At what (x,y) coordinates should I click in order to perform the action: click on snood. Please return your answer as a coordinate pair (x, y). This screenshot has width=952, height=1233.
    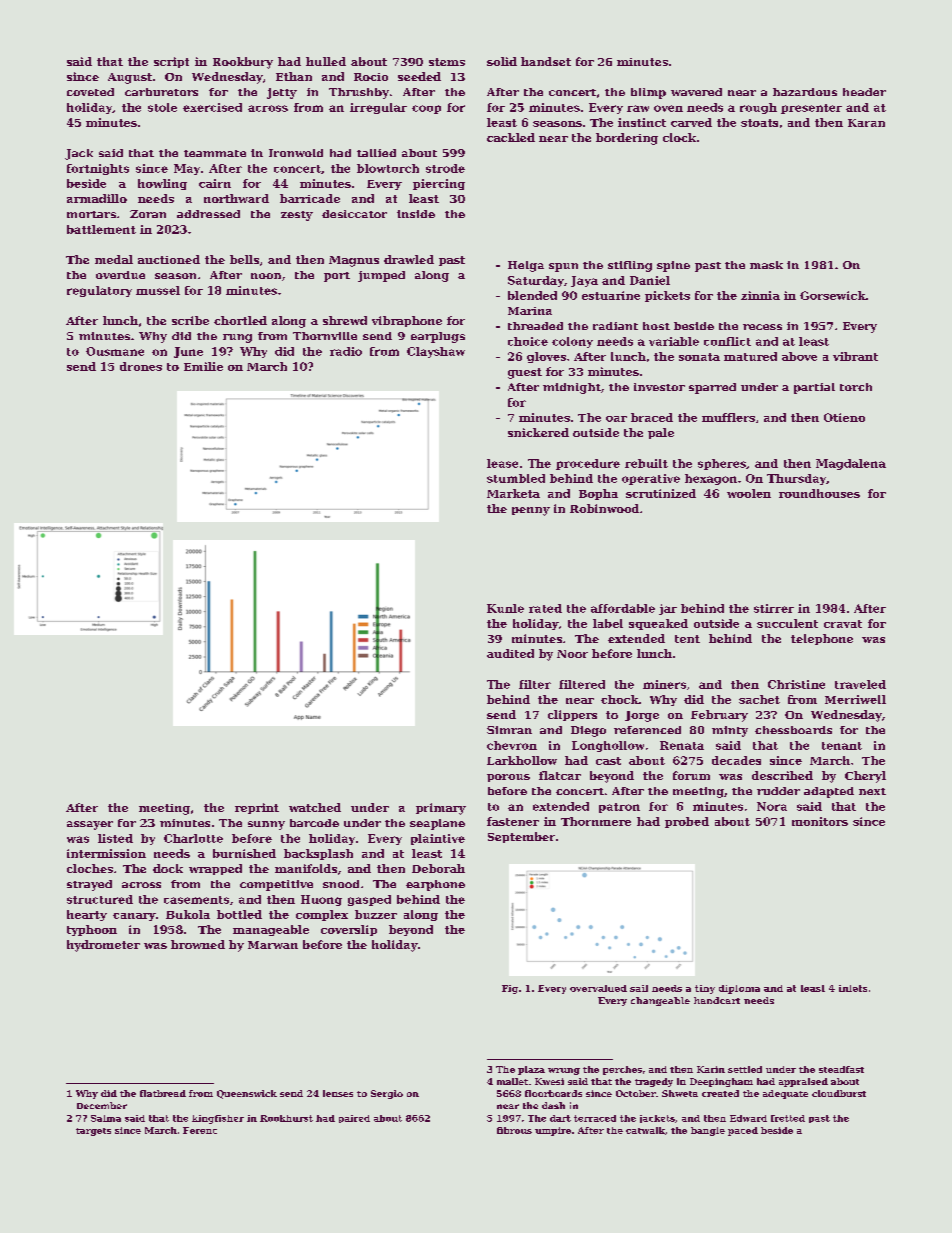
    Looking at the image, I should click on (341, 884).
